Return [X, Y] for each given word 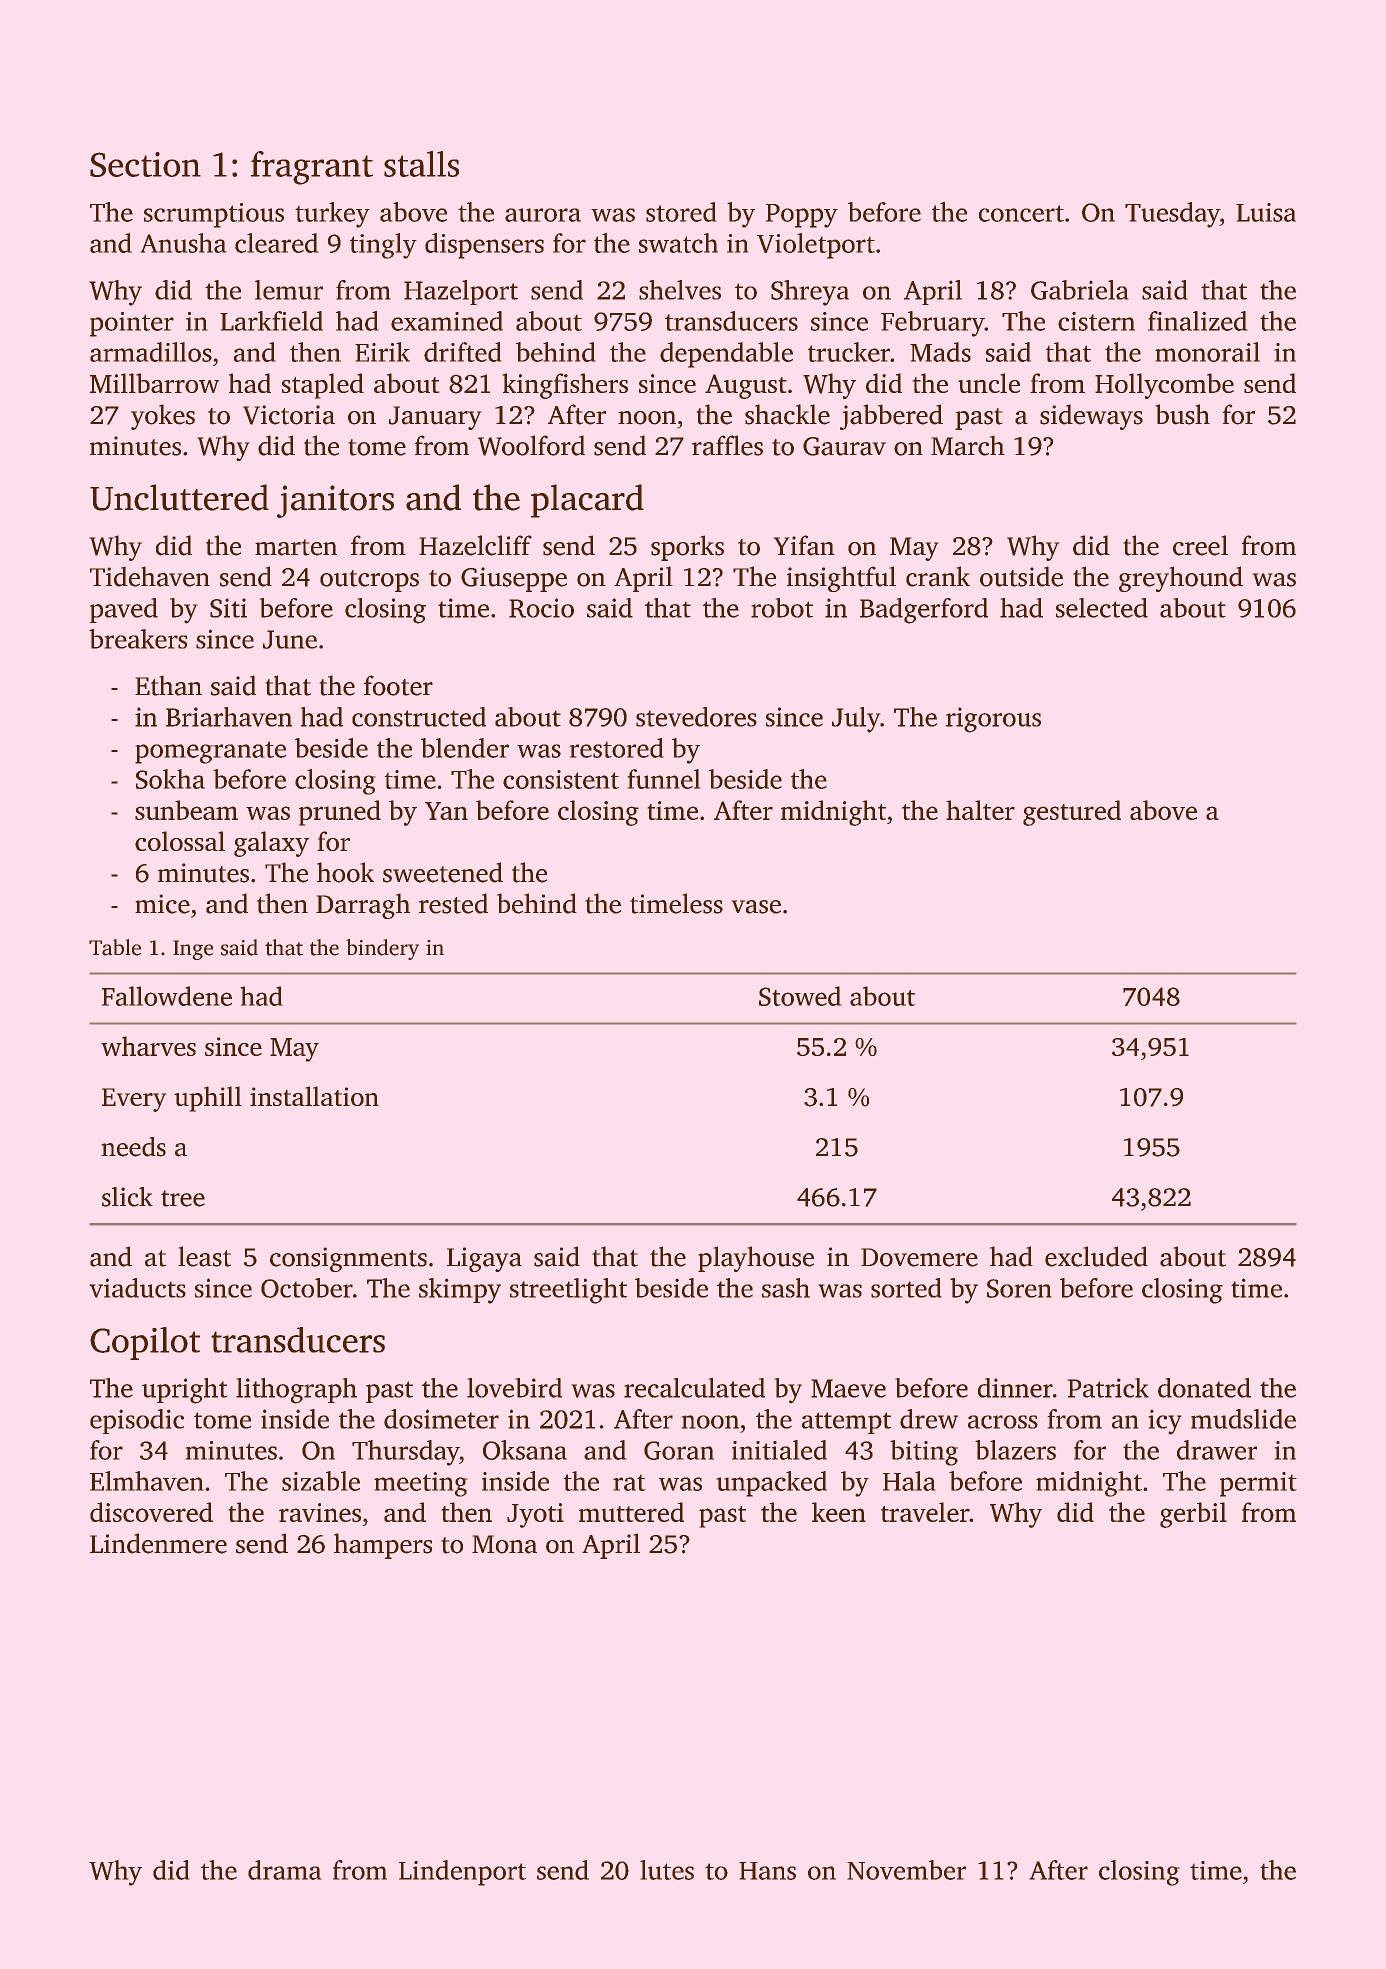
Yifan [804, 545]
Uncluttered [179, 497]
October [307, 1288]
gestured [1072, 813]
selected [1102, 608]
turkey [332, 215]
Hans [767, 1871]
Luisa [1266, 212]
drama [285, 1870]
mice [162, 904]
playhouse [756, 1259]
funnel [664, 779]
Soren [1019, 1288]
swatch [678, 243]
